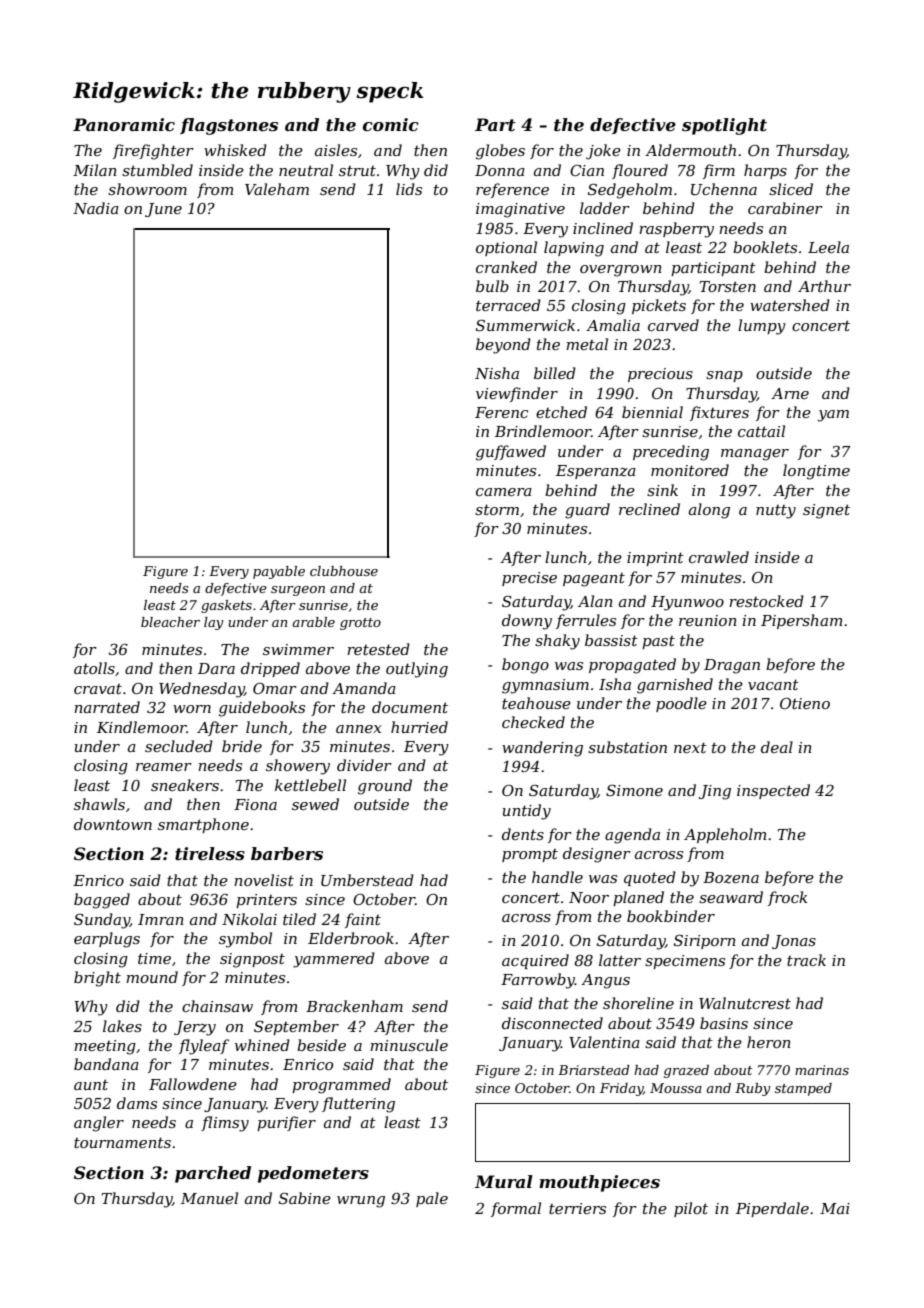  What do you see at coordinates (170, 622) in the document?
I see `bleacher` at bounding box center [170, 622].
